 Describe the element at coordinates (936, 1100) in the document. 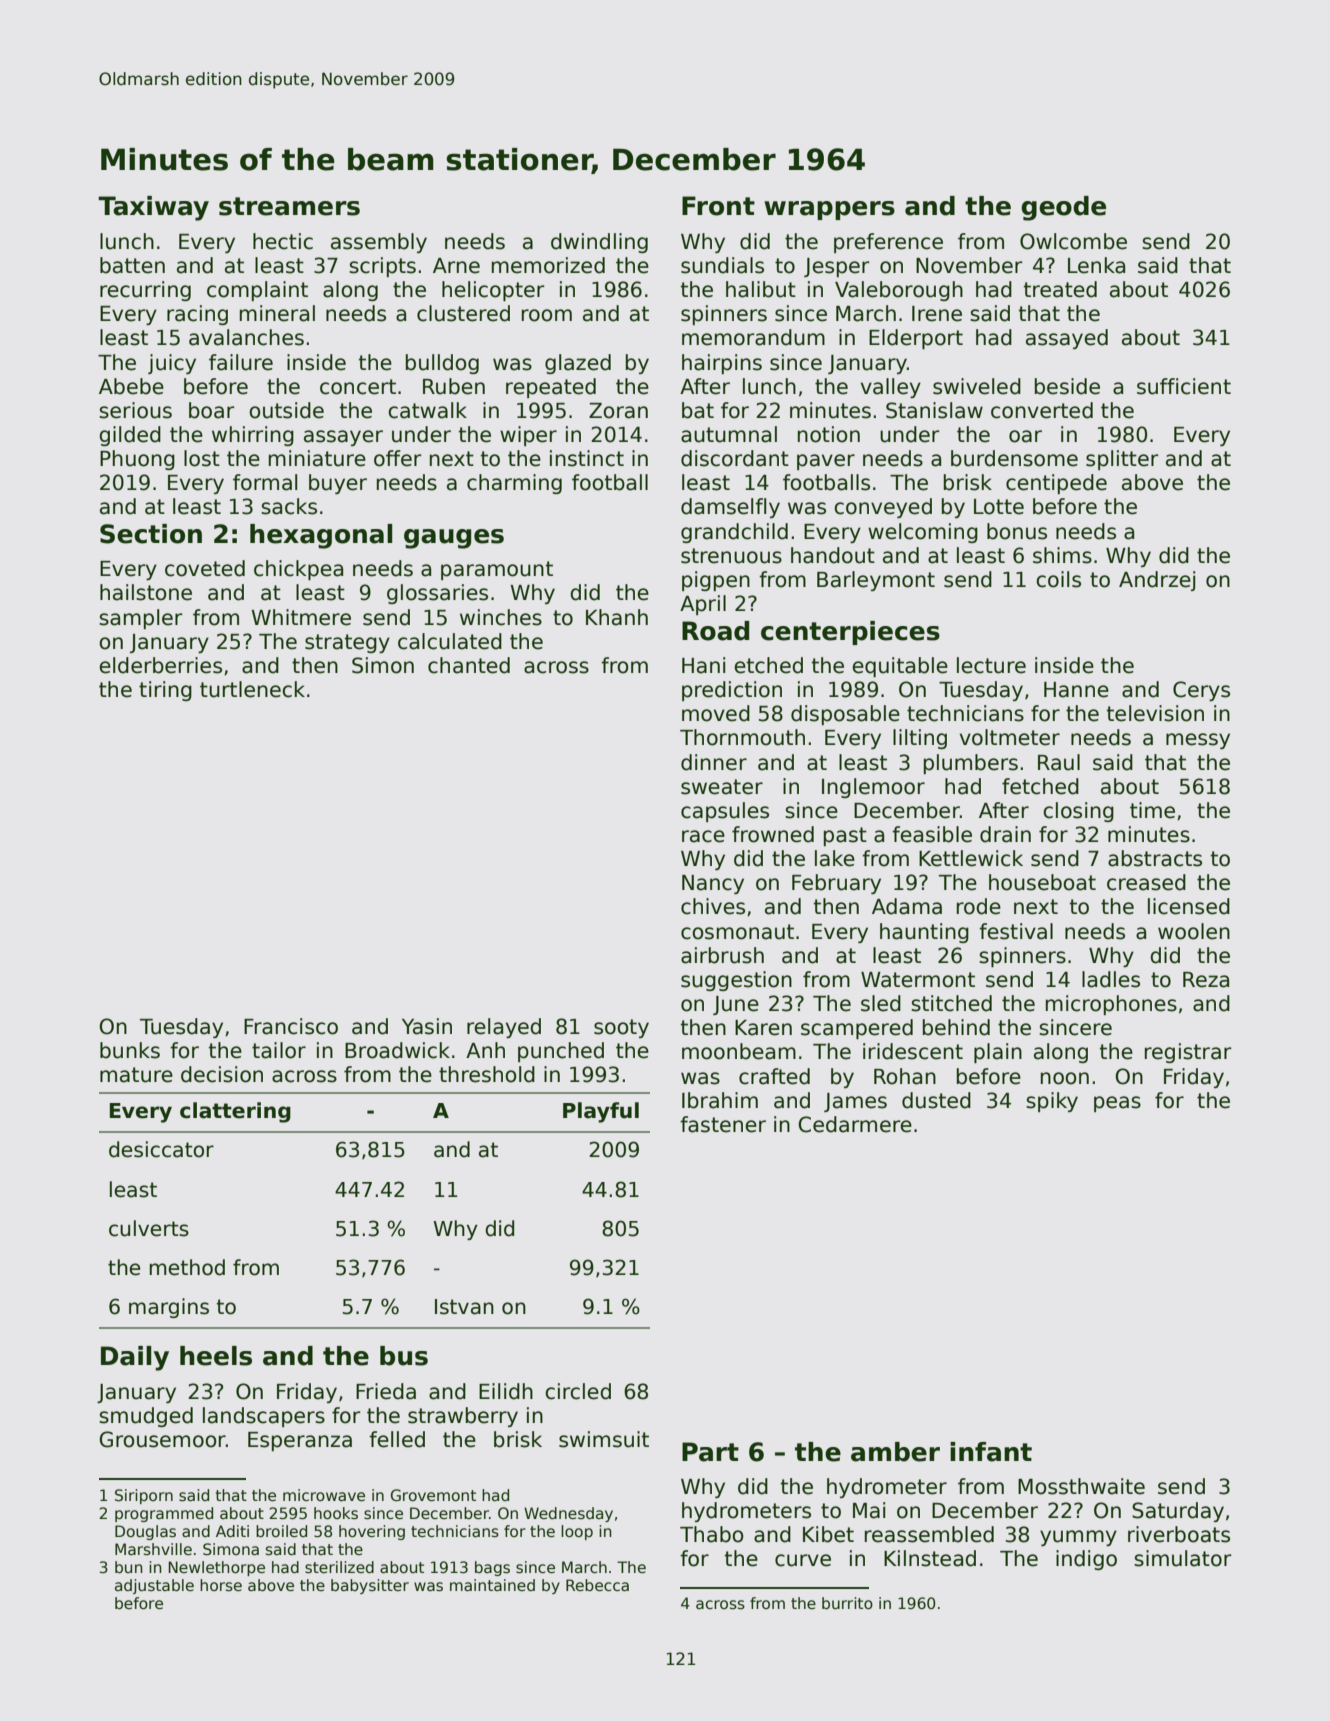

I see `dusted` at that location.
